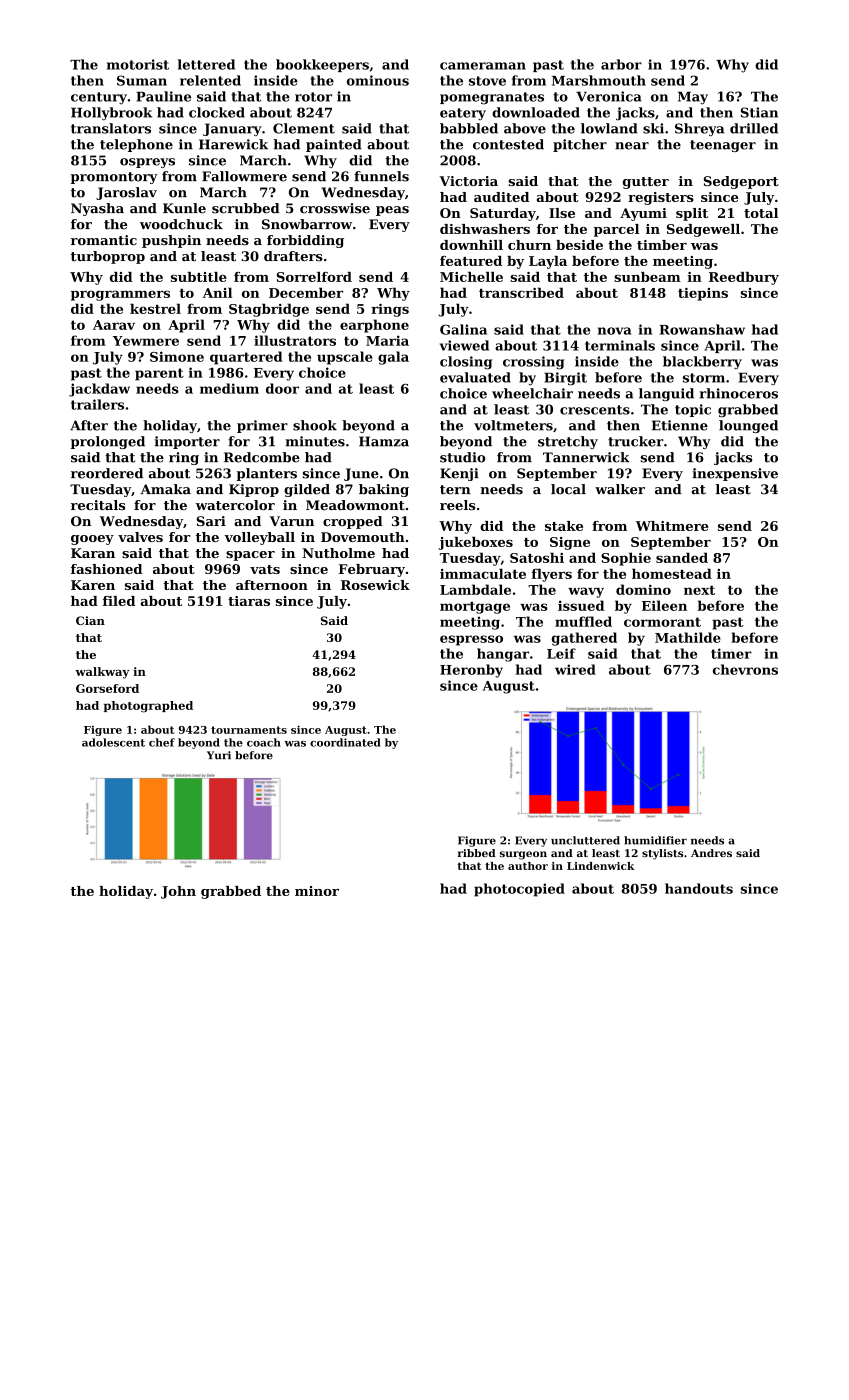 The image size is (849, 1400). Describe the element at coordinates (501, 197) in the image. I see `audited` at that location.
